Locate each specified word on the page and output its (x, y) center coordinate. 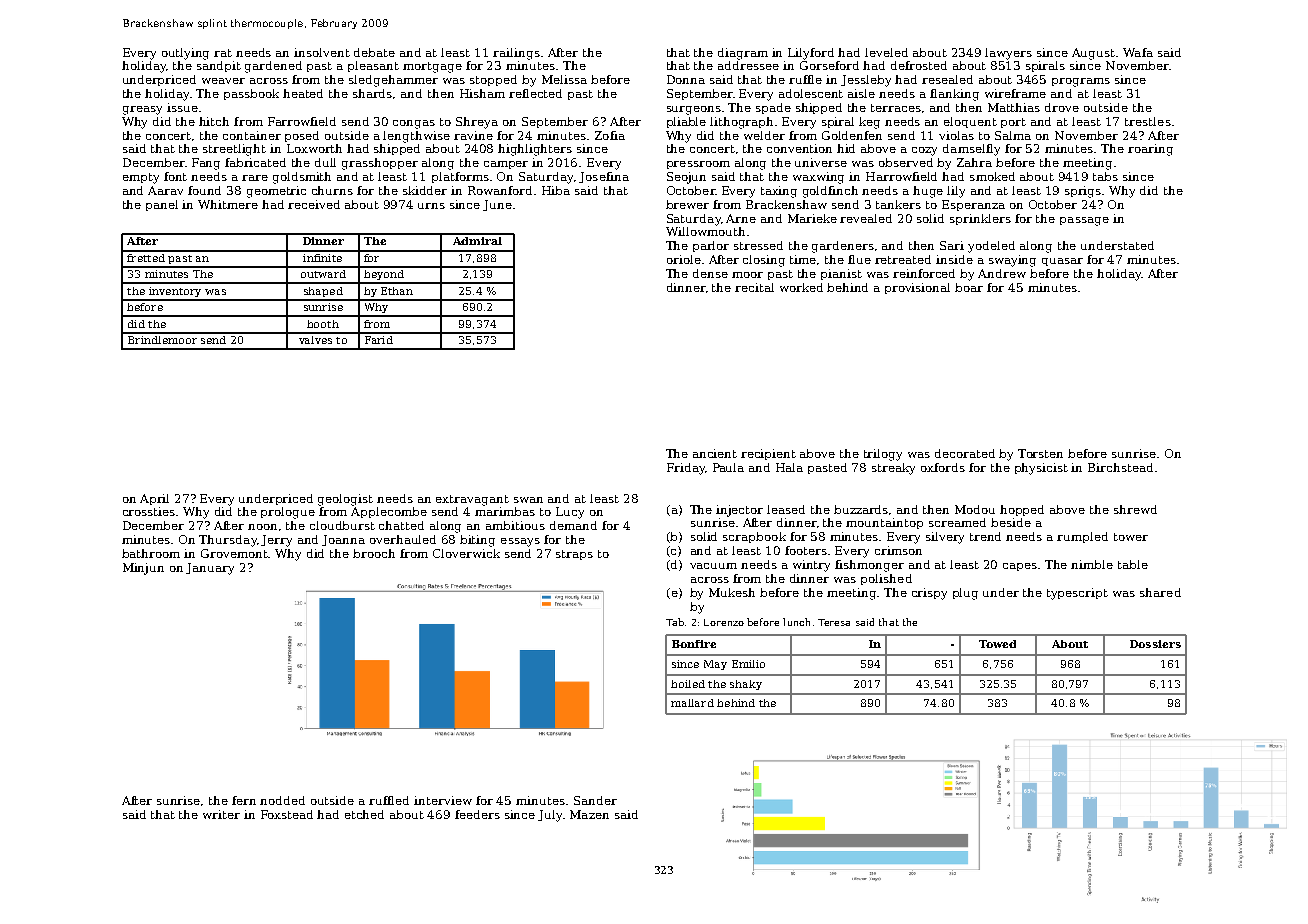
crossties (150, 511)
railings (516, 54)
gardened (273, 67)
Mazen (589, 814)
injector (739, 511)
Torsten (1040, 453)
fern (244, 800)
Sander (595, 800)
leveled (886, 52)
